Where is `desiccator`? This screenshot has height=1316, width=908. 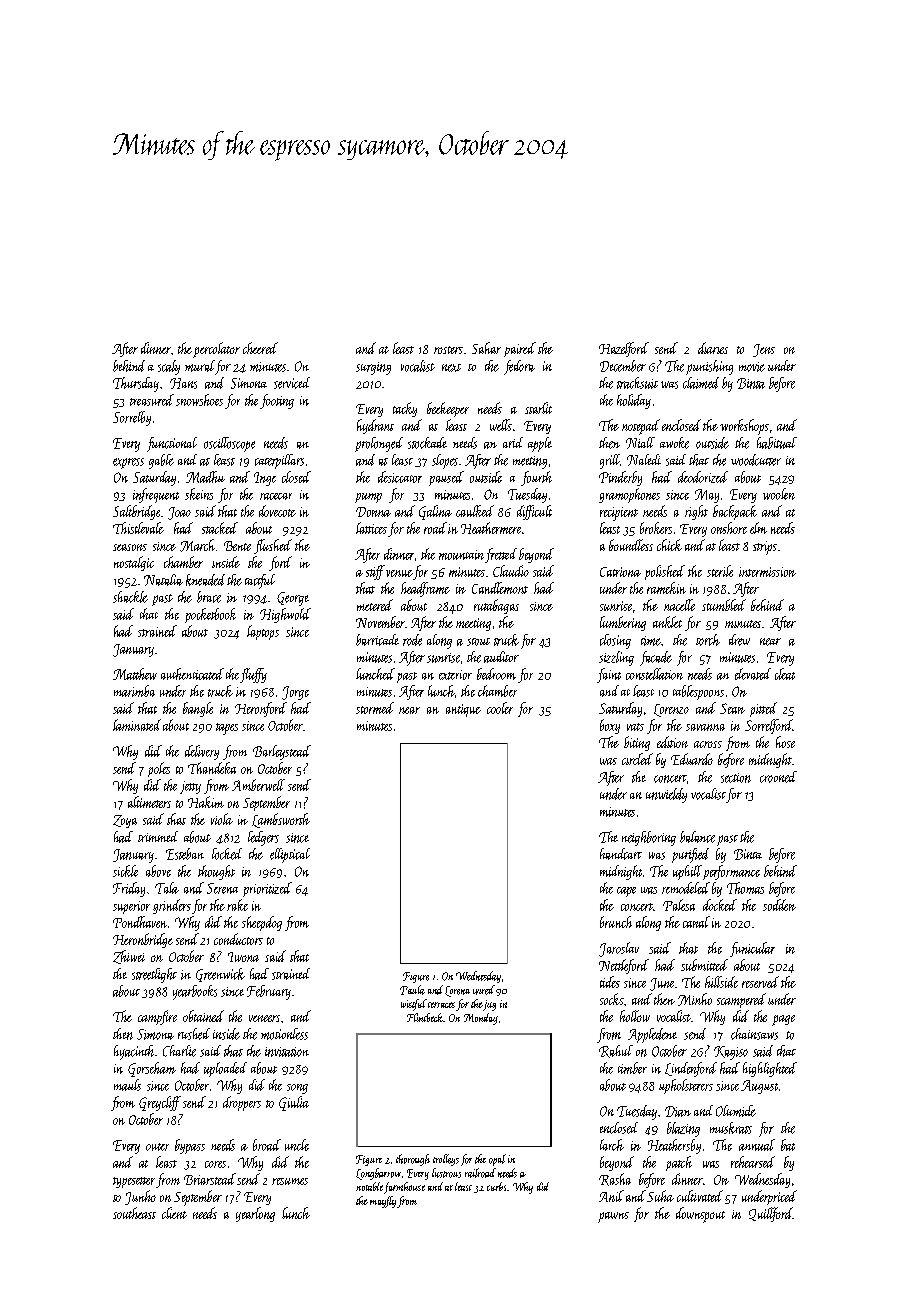 desiccator is located at coordinates (400, 477).
